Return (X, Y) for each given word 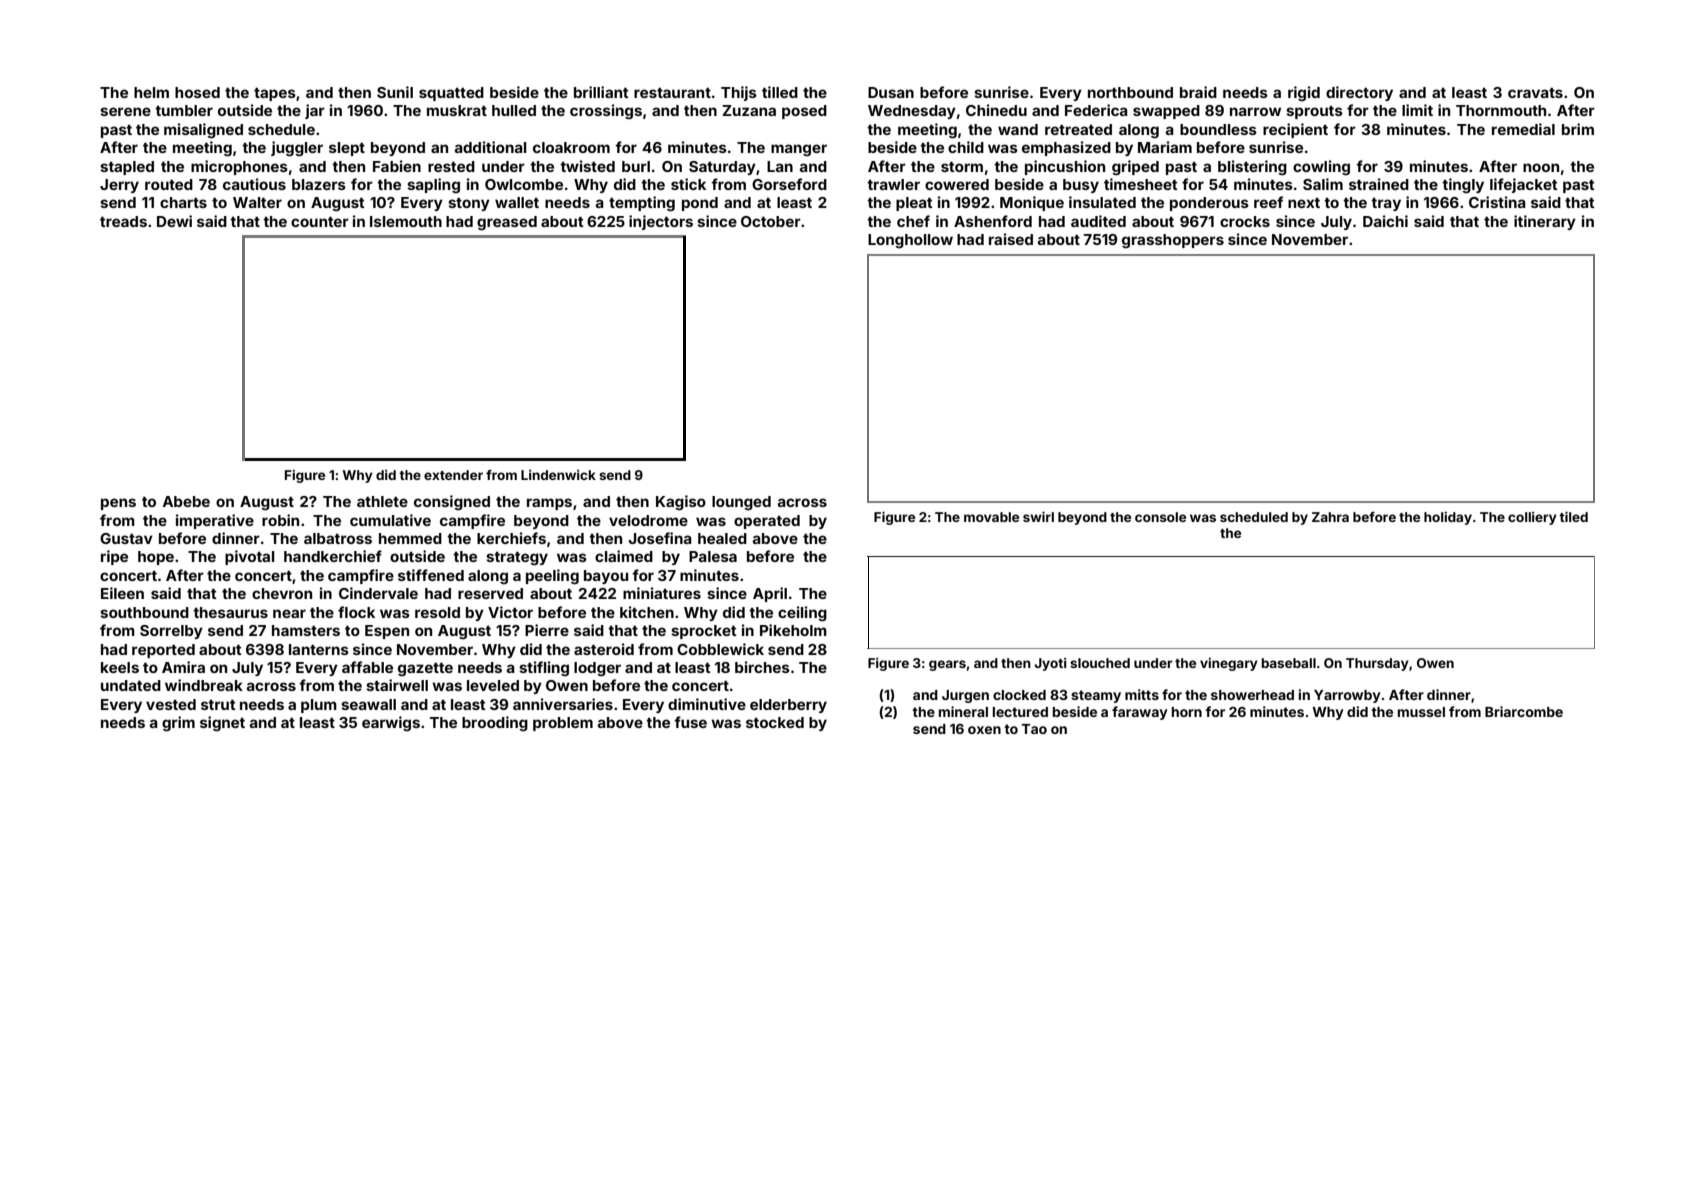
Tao (1034, 729)
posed (804, 112)
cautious (254, 184)
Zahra (1330, 517)
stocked (775, 722)
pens (118, 504)
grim (178, 724)
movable (991, 517)
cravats (1535, 93)
